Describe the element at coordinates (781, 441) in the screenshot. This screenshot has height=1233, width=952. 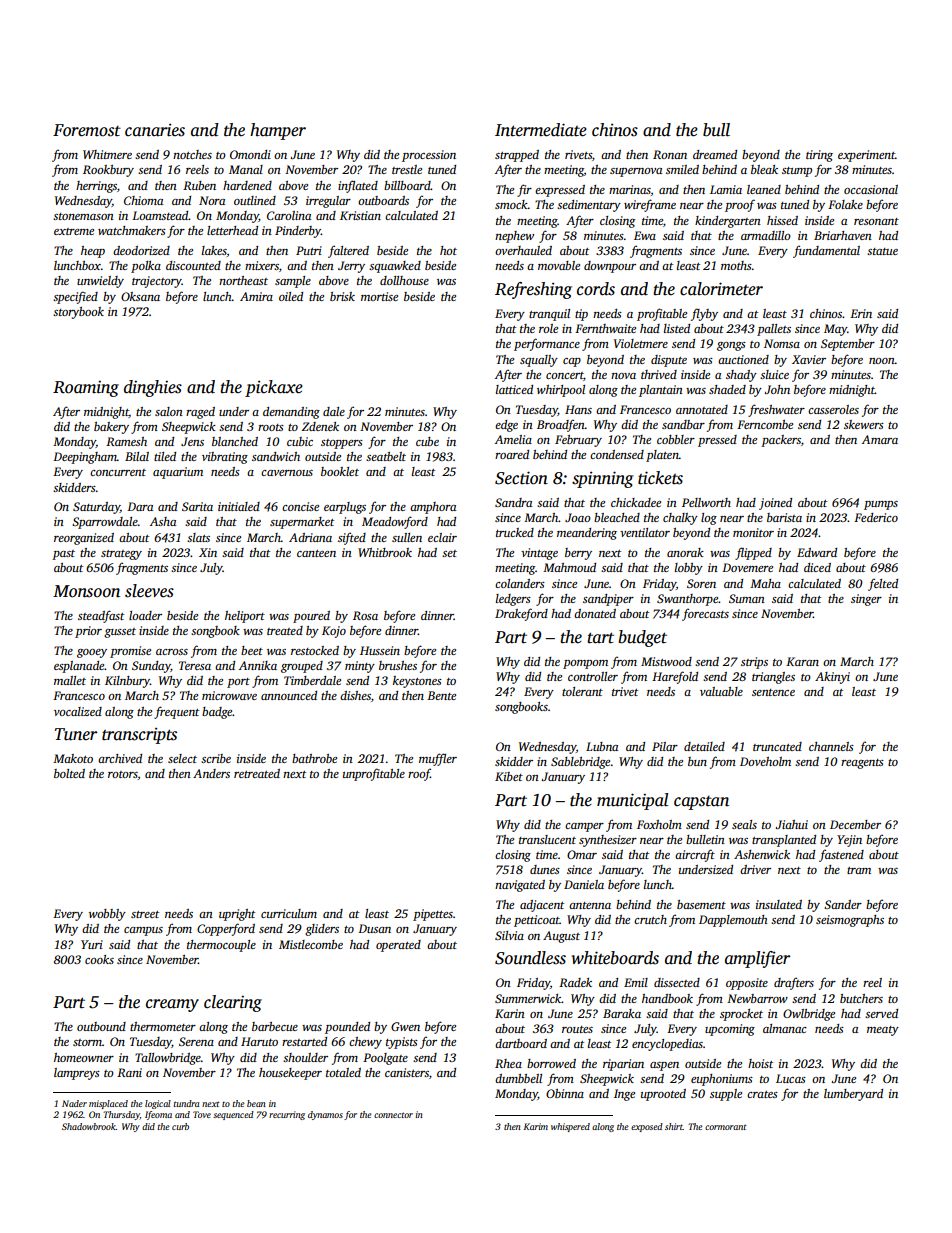
I see `packers` at that location.
